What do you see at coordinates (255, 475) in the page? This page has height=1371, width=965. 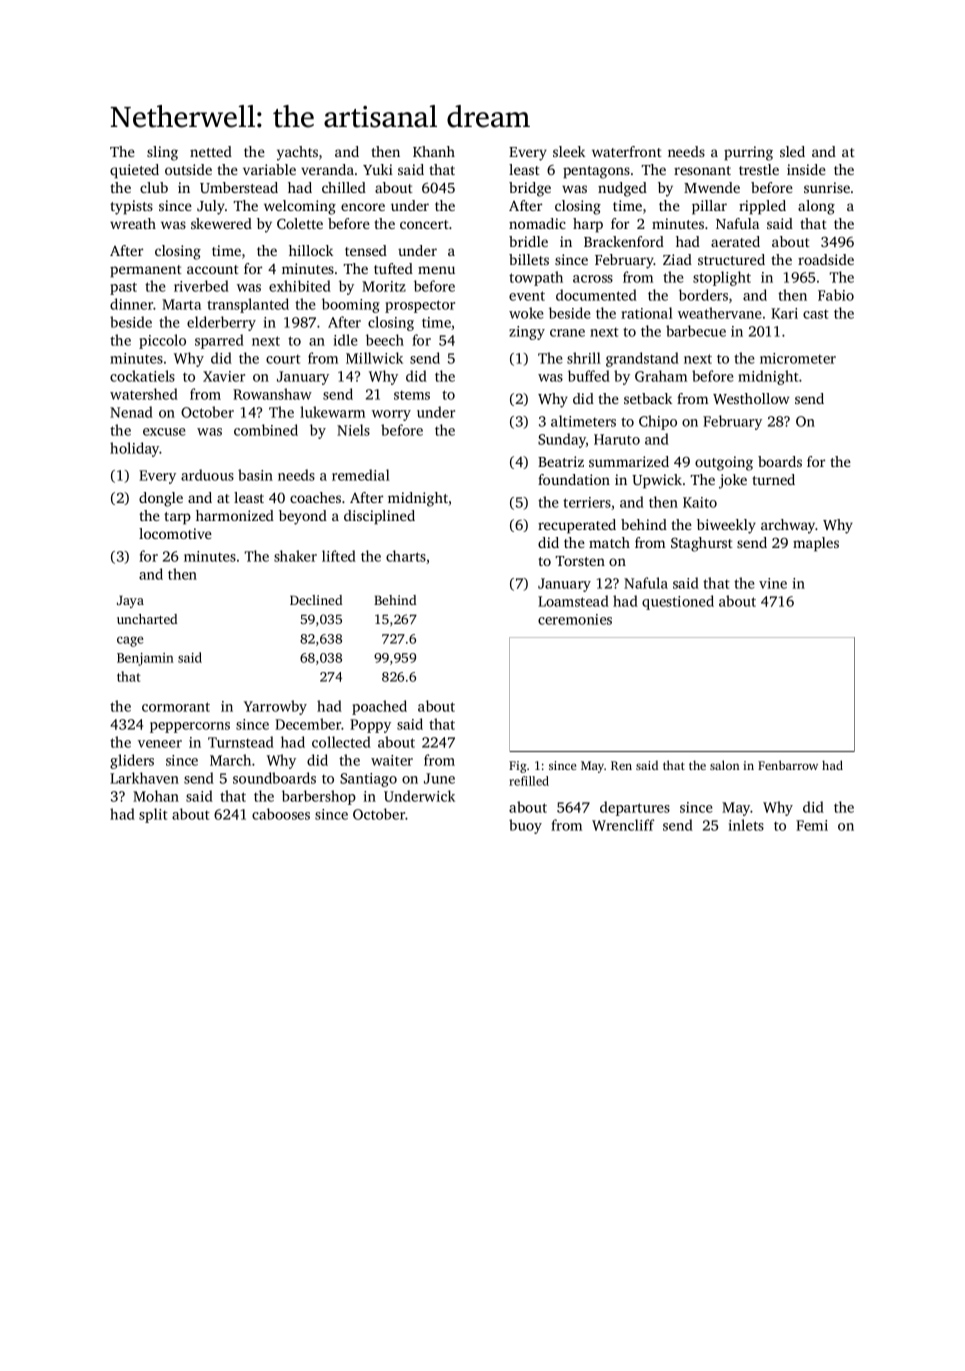 I see `basin` at bounding box center [255, 475].
